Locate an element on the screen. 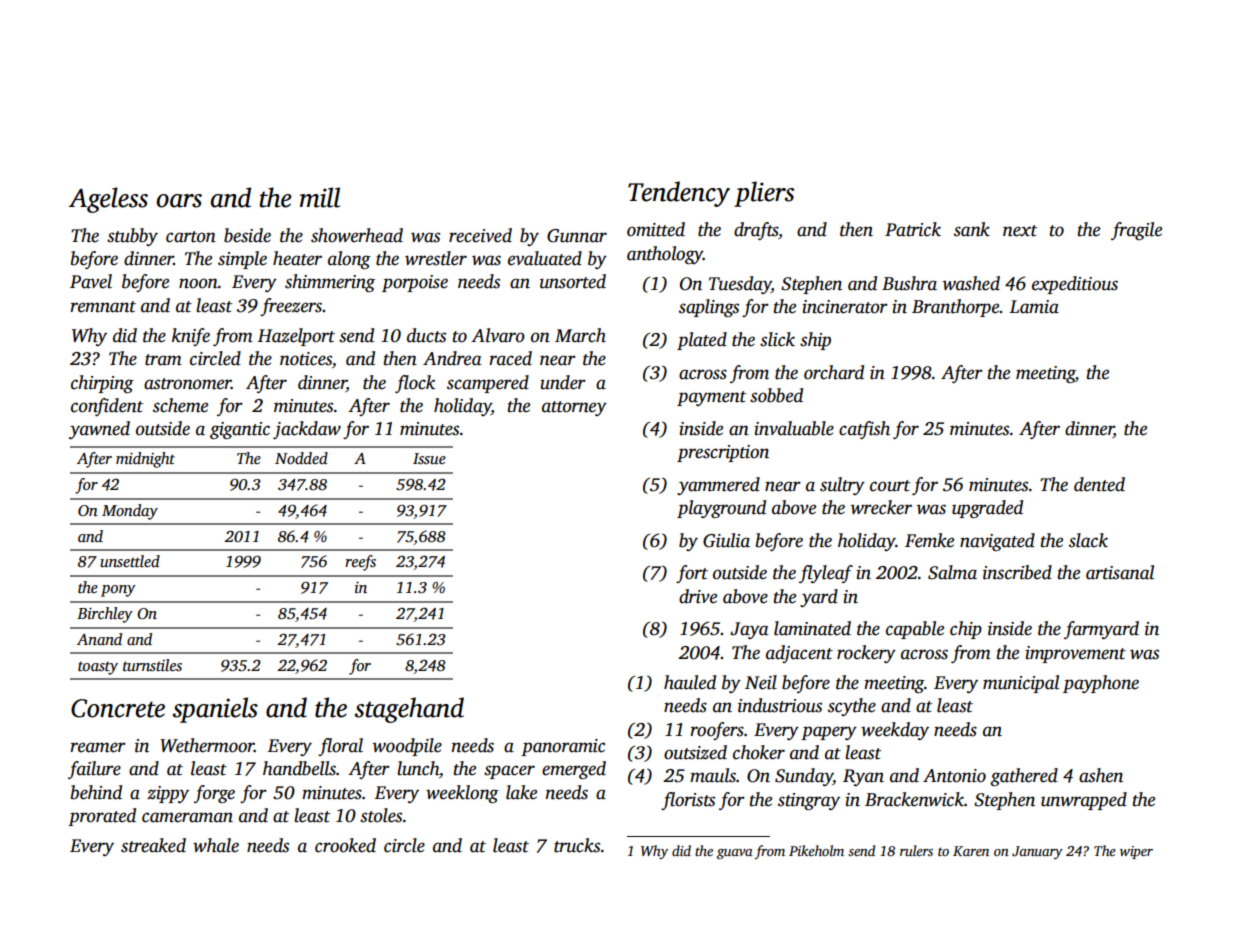 The width and height of the screenshot is (1233, 952). pliers is located at coordinates (764, 194).
